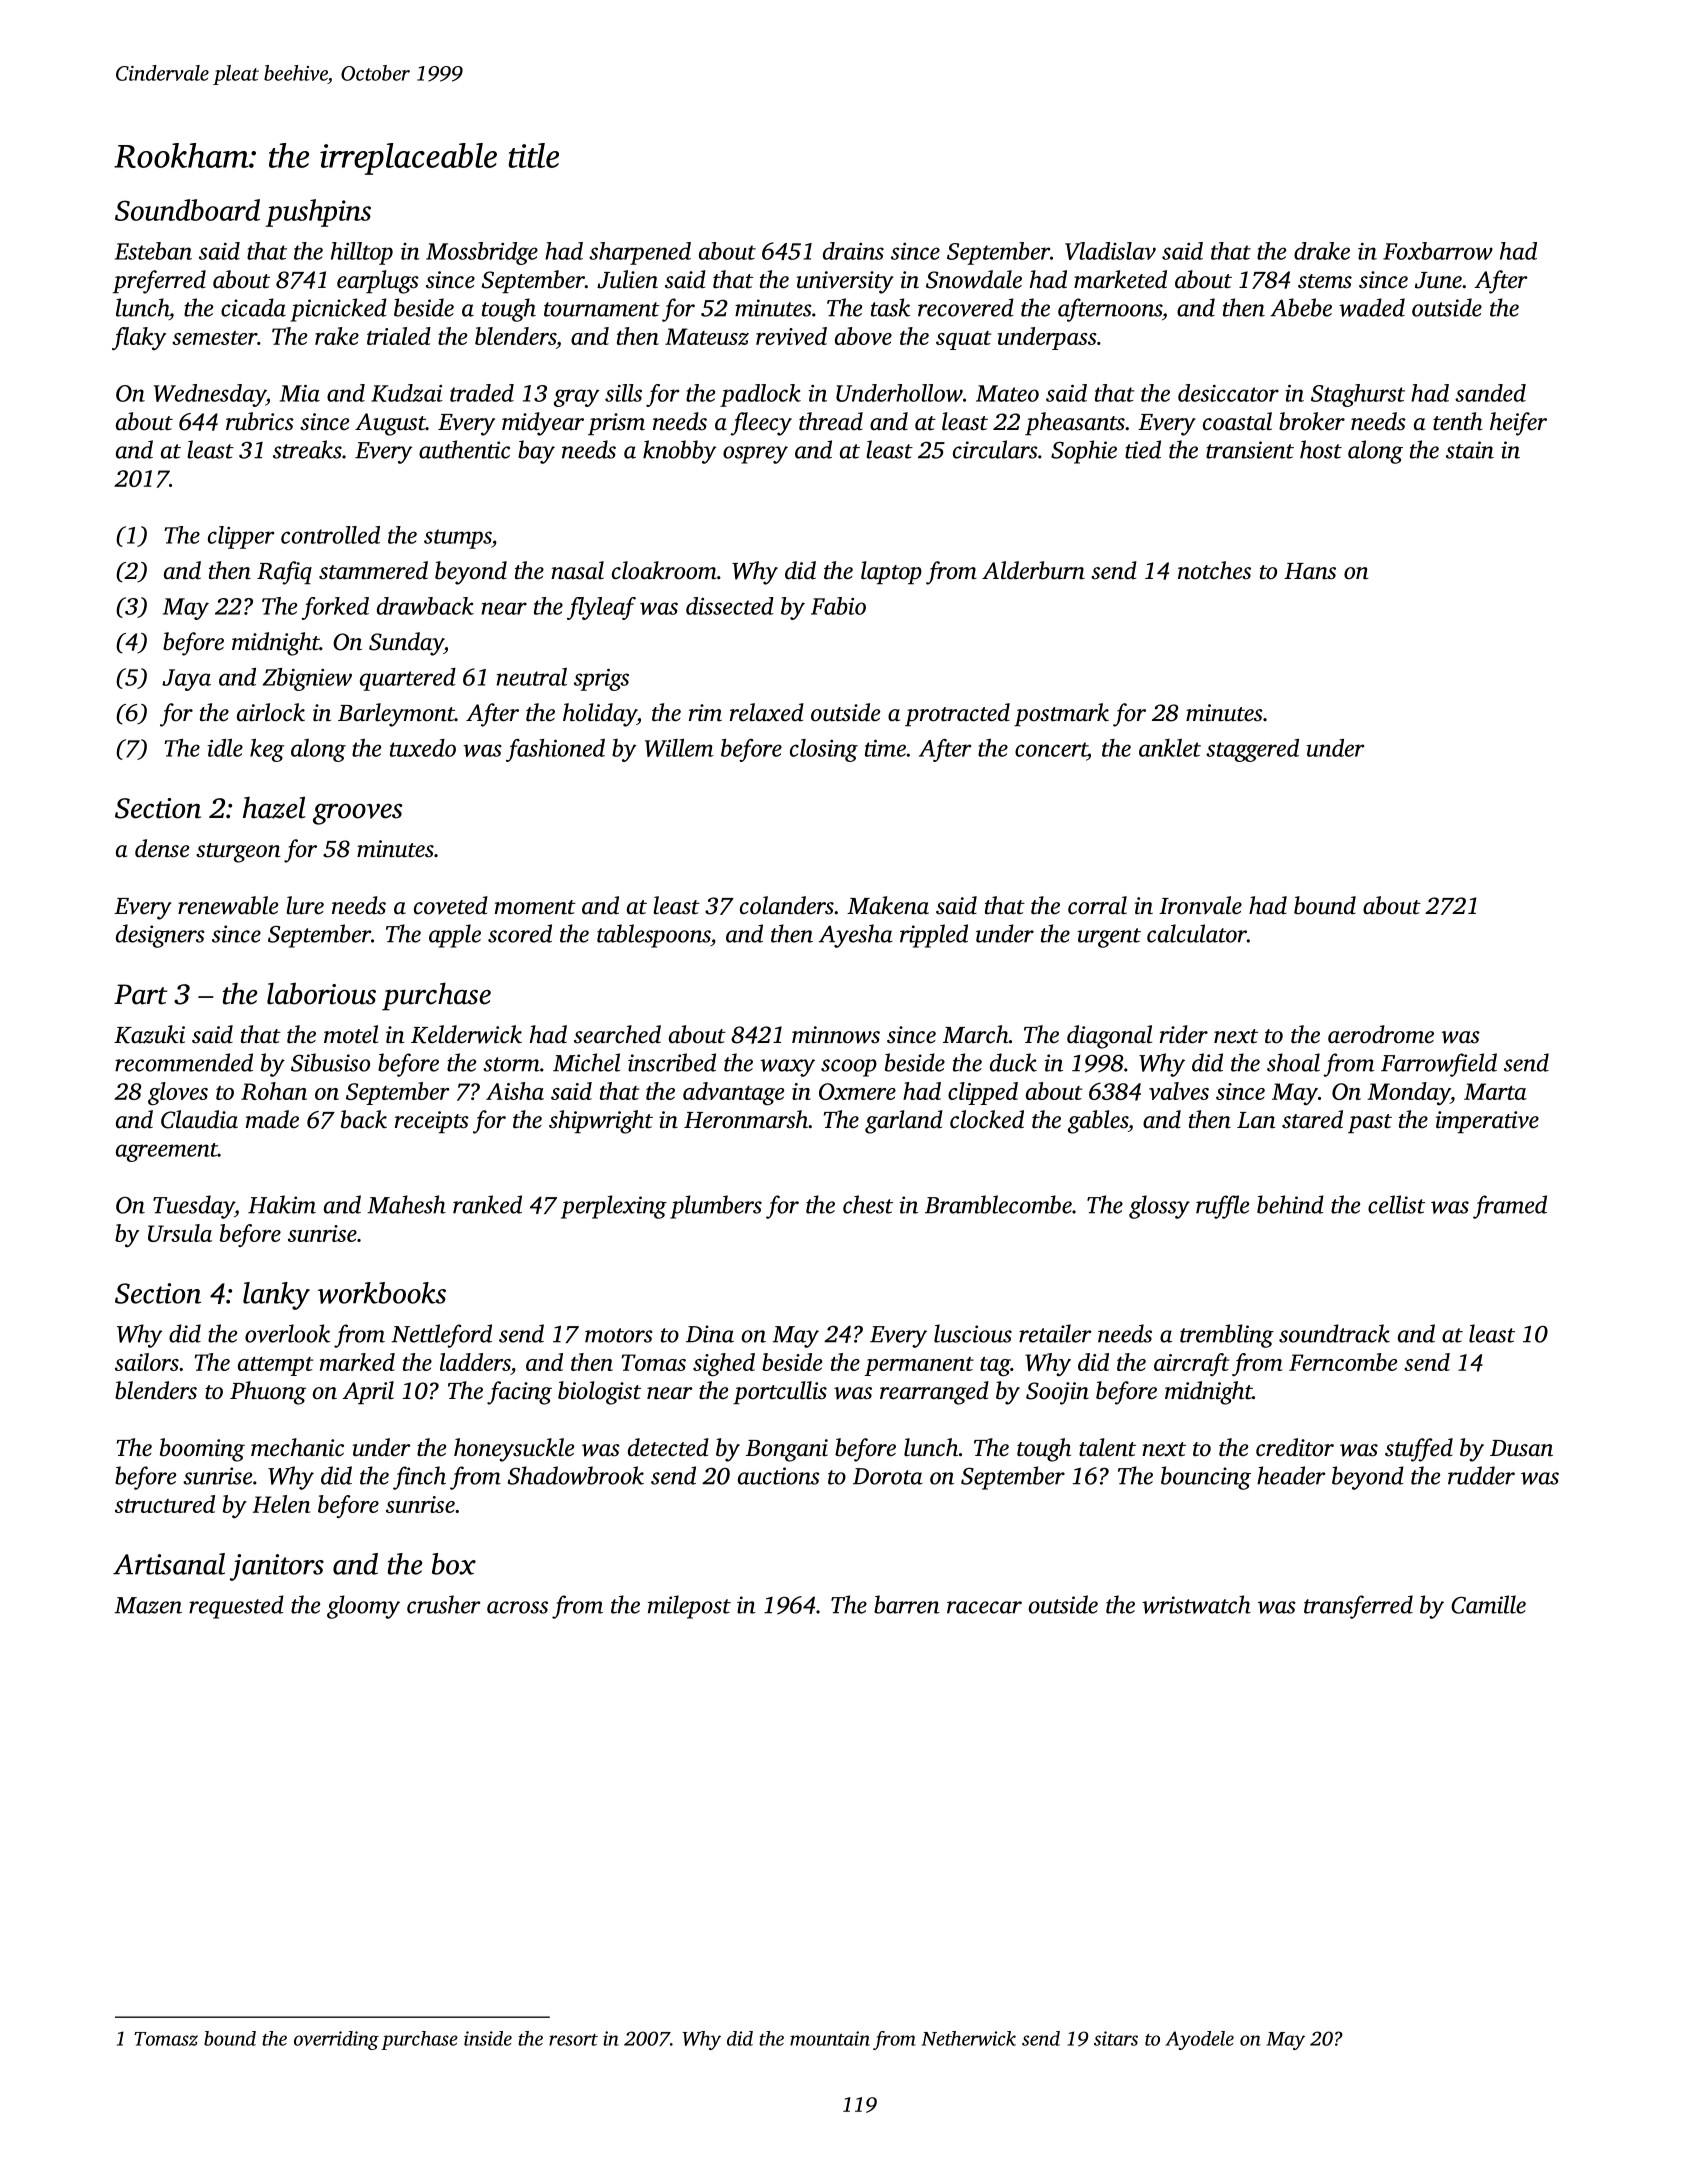 The image size is (1683, 2178). I want to click on time, so click(885, 748).
